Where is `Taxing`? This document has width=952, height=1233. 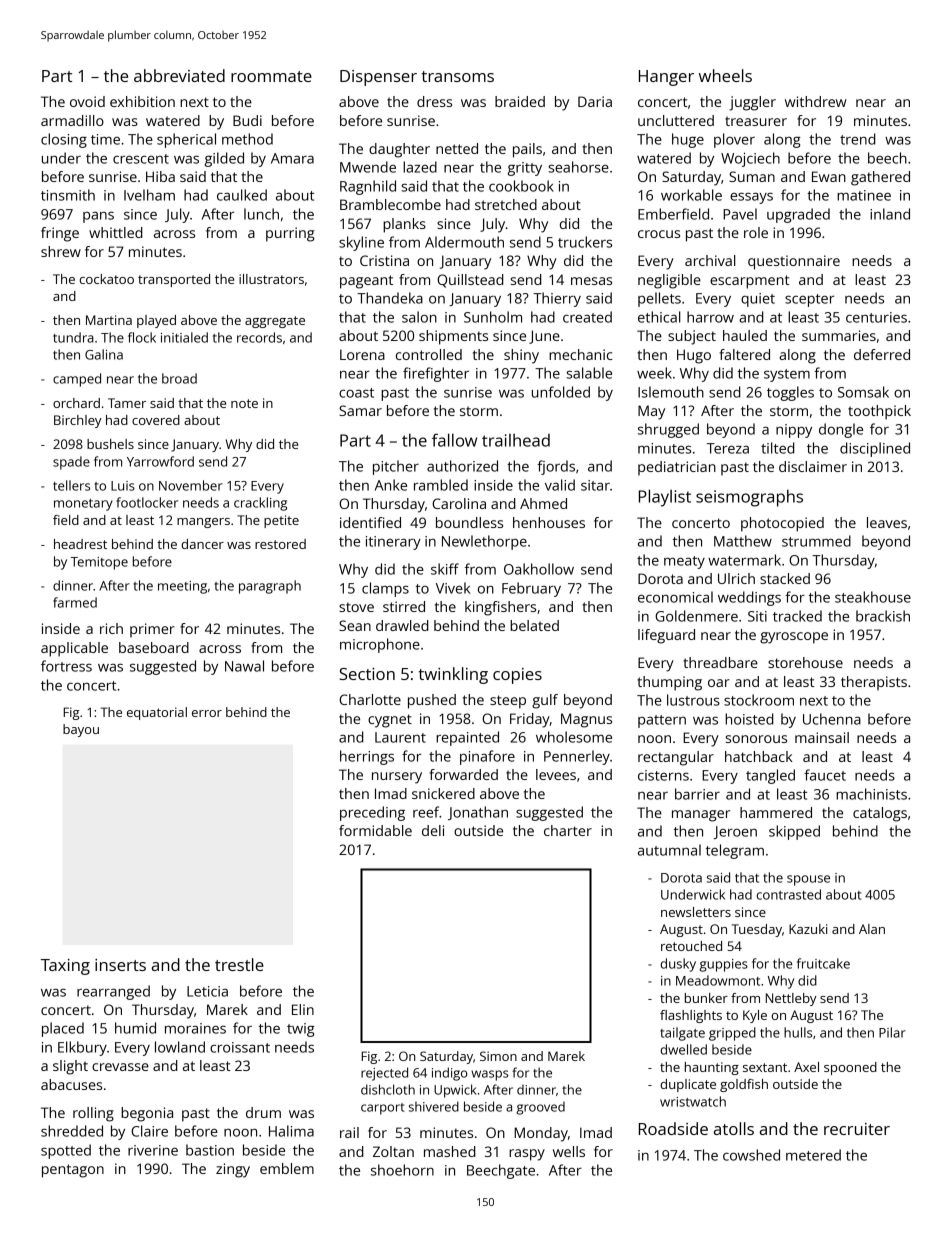 Taxing is located at coordinates (65, 967).
